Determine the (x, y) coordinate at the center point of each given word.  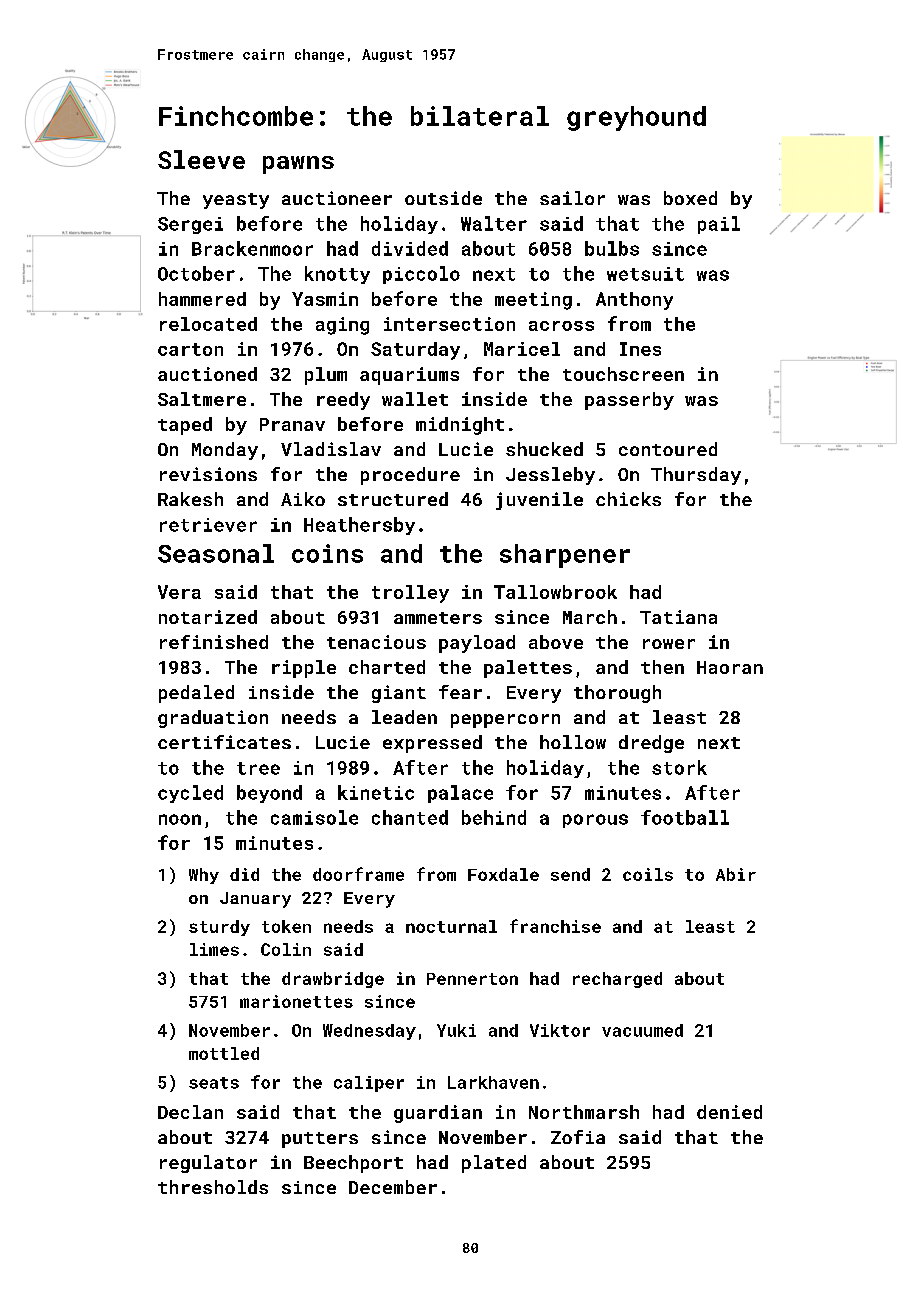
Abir (736, 874)
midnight (460, 426)
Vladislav (331, 449)
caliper (369, 1084)
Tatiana (678, 617)
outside (443, 198)
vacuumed (642, 1030)
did (244, 874)
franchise (555, 926)
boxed (690, 198)
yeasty (236, 201)
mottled (224, 1053)
